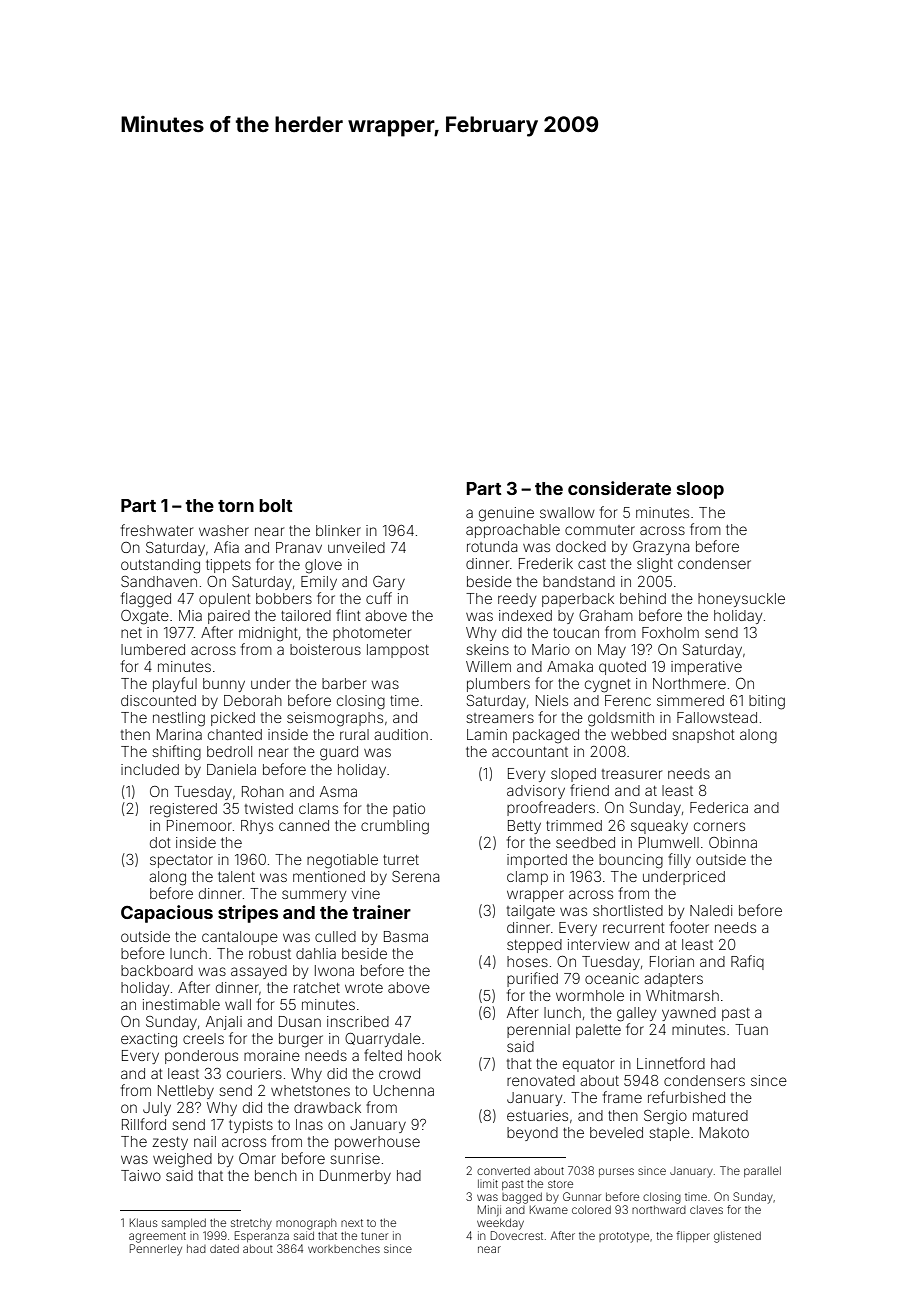 The height and width of the screenshot is (1316, 908). What do you see at coordinates (700, 490) in the screenshot?
I see `sloop` at bounding box center [700, 490].
